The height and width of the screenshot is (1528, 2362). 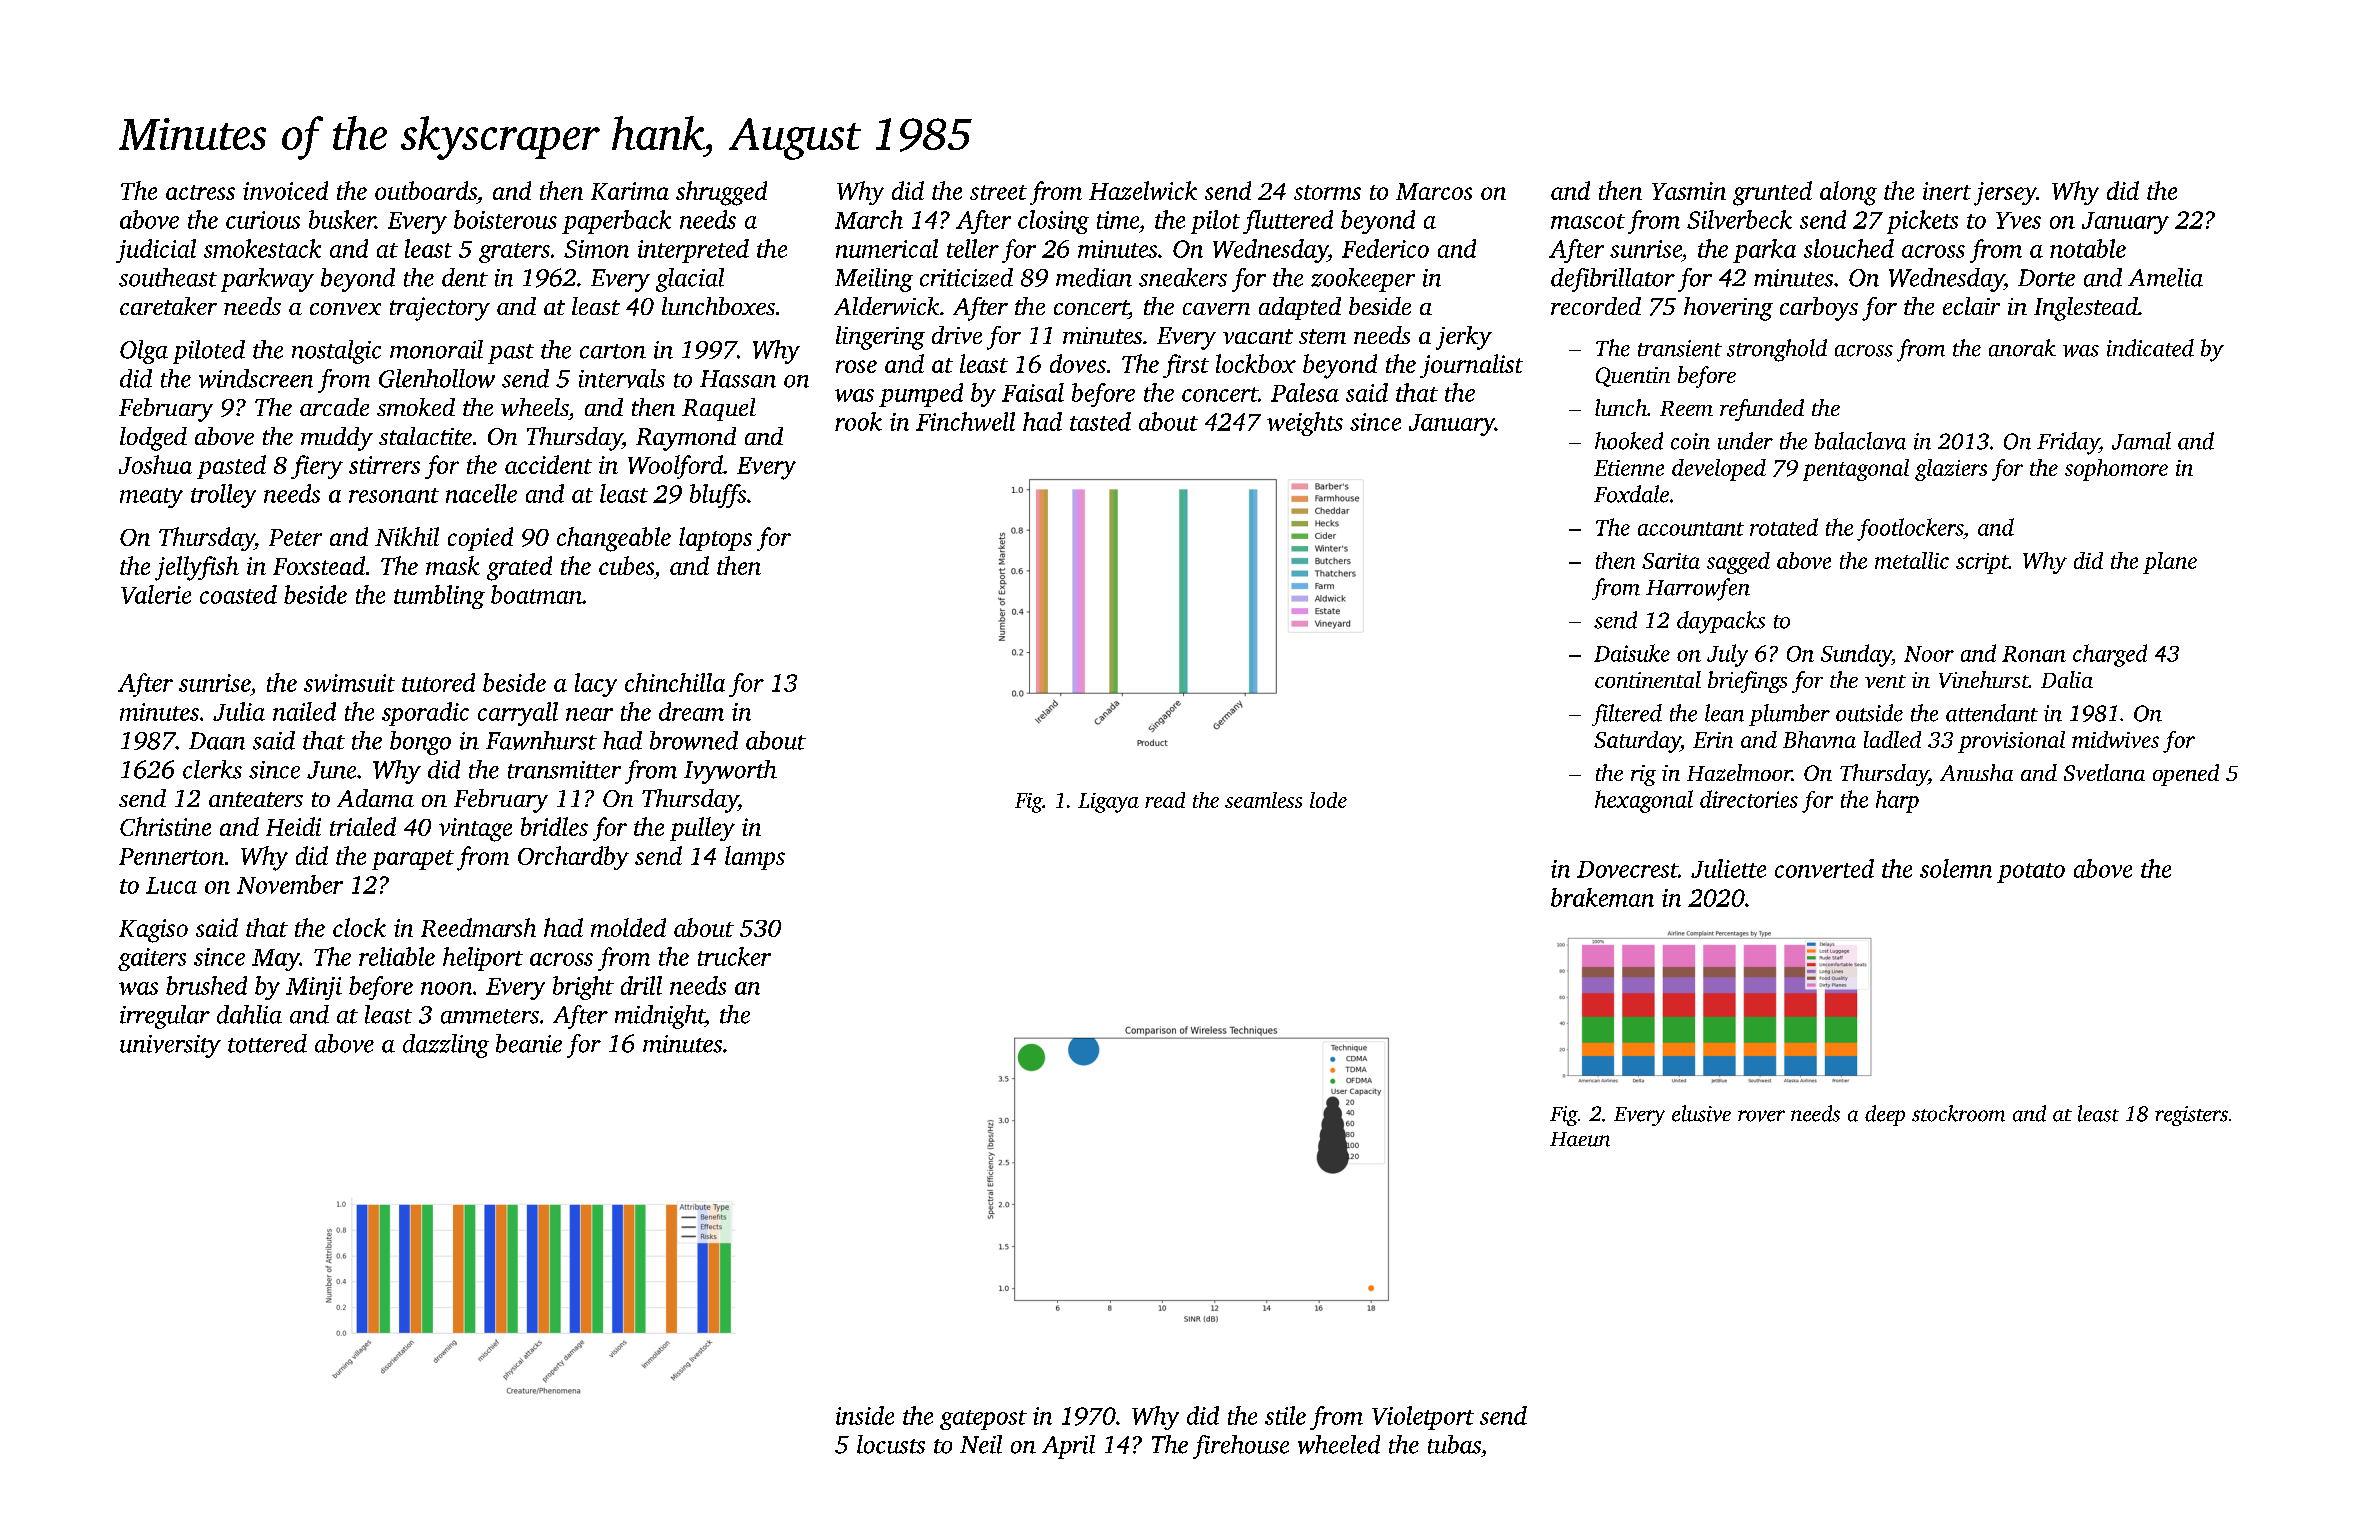 What do you see at coordinates (1464, 338) in the screenshot?
I see `jerky` at bounding box center [1464, 338].
